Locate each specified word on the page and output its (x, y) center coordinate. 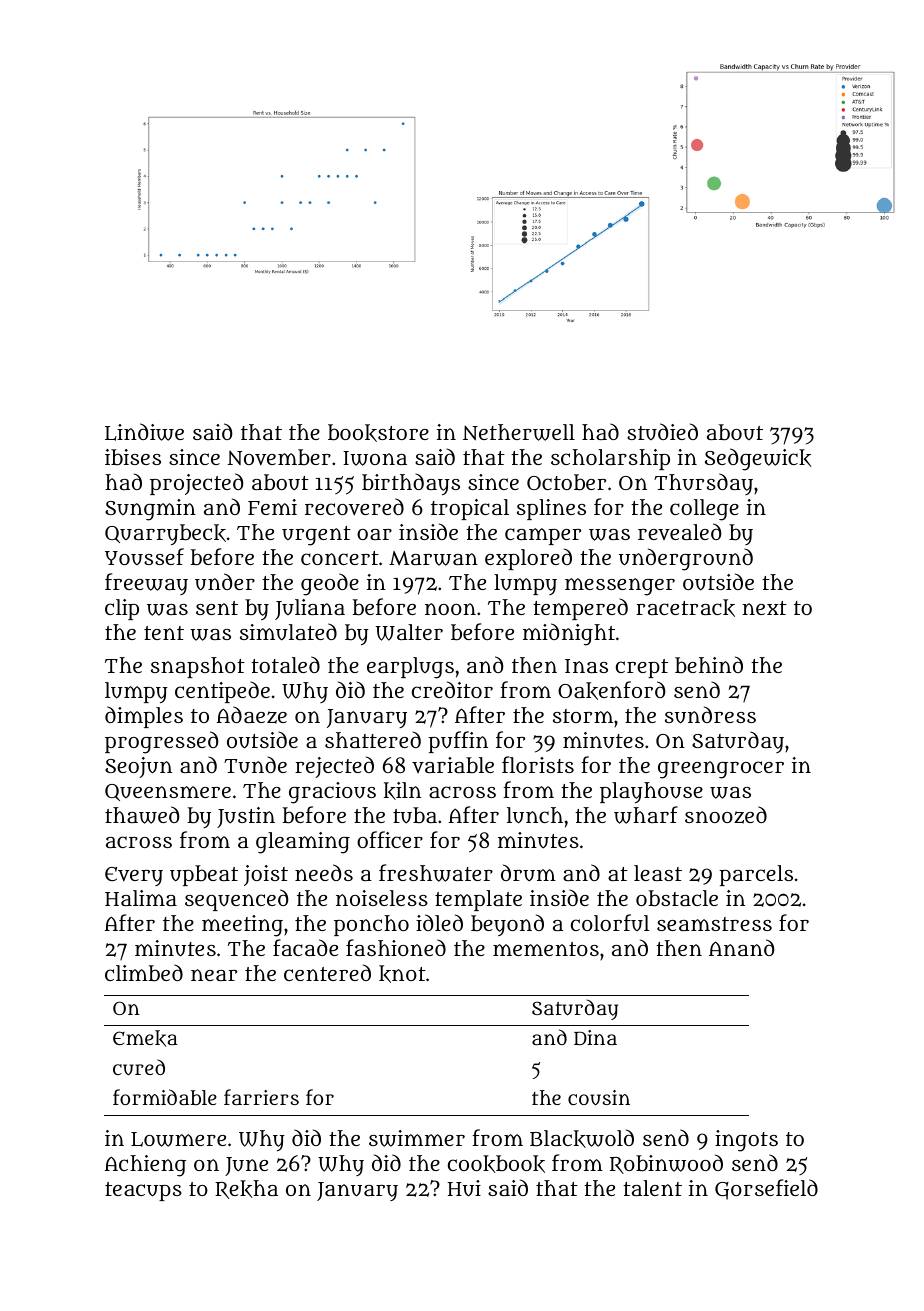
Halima (141, 898)
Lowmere (178, 1139)
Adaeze (251, 715)
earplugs (410, 668)
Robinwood (666, 1164)
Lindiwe (144, 432)
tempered (580, 609)
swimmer (417, 1138)
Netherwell (519, 432)
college (704, 510)
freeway (146, 584)
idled (439, 922)
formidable (165, 1097)
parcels (756, 875)
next (764, 608)
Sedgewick (758, 459)
